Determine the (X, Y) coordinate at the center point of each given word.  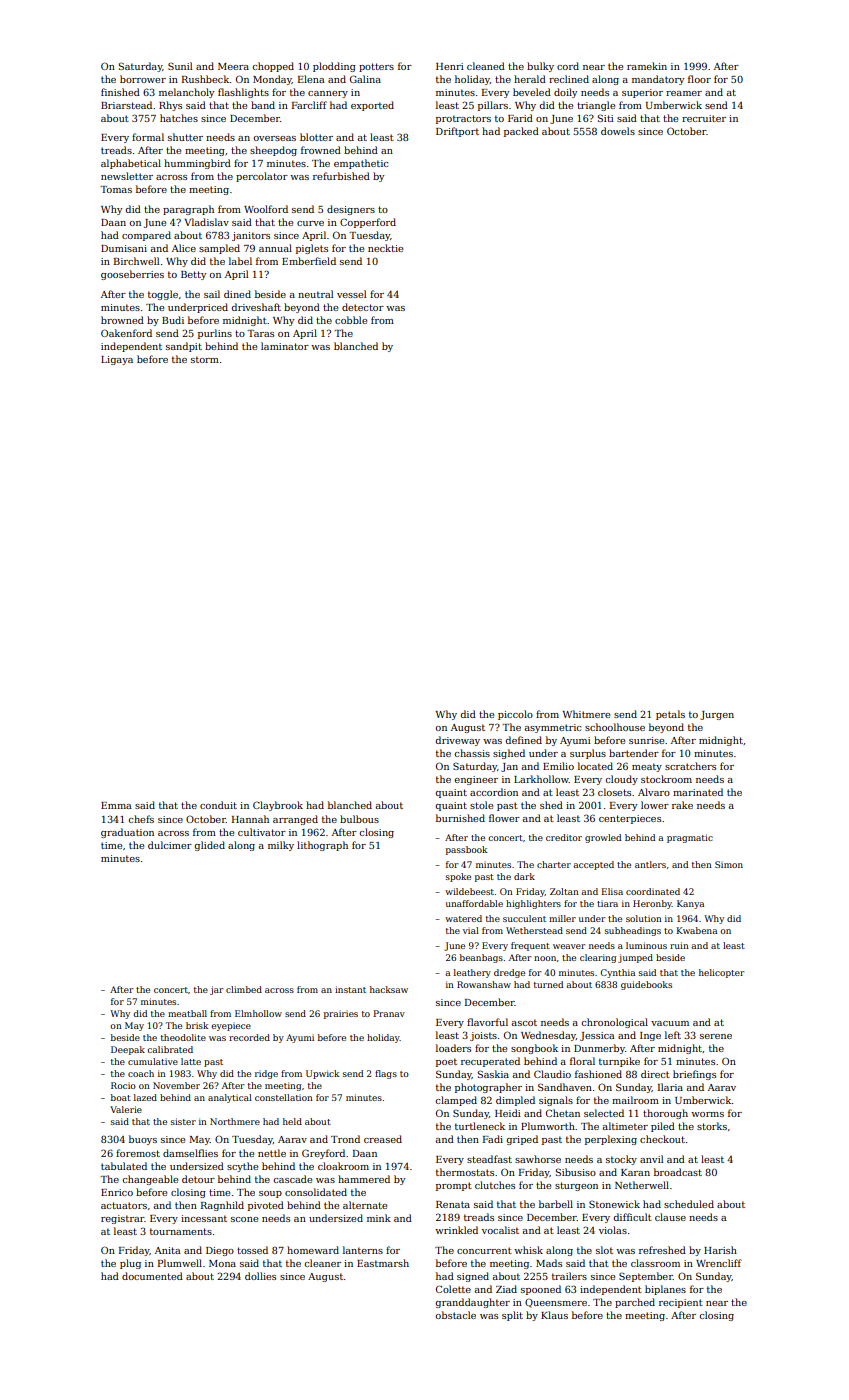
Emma (116, 805)
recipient (681, 1303)
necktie (385, 248)
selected (604, 1113)
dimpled (515, 1101)
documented (152, 1276)
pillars (493, 106)
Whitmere (586, 714)
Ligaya (117, 360)
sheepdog (273, 151)
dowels (618, 131)
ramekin (647, 66)
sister (183, 1121)
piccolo (515, 715)
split (512, 1316)
